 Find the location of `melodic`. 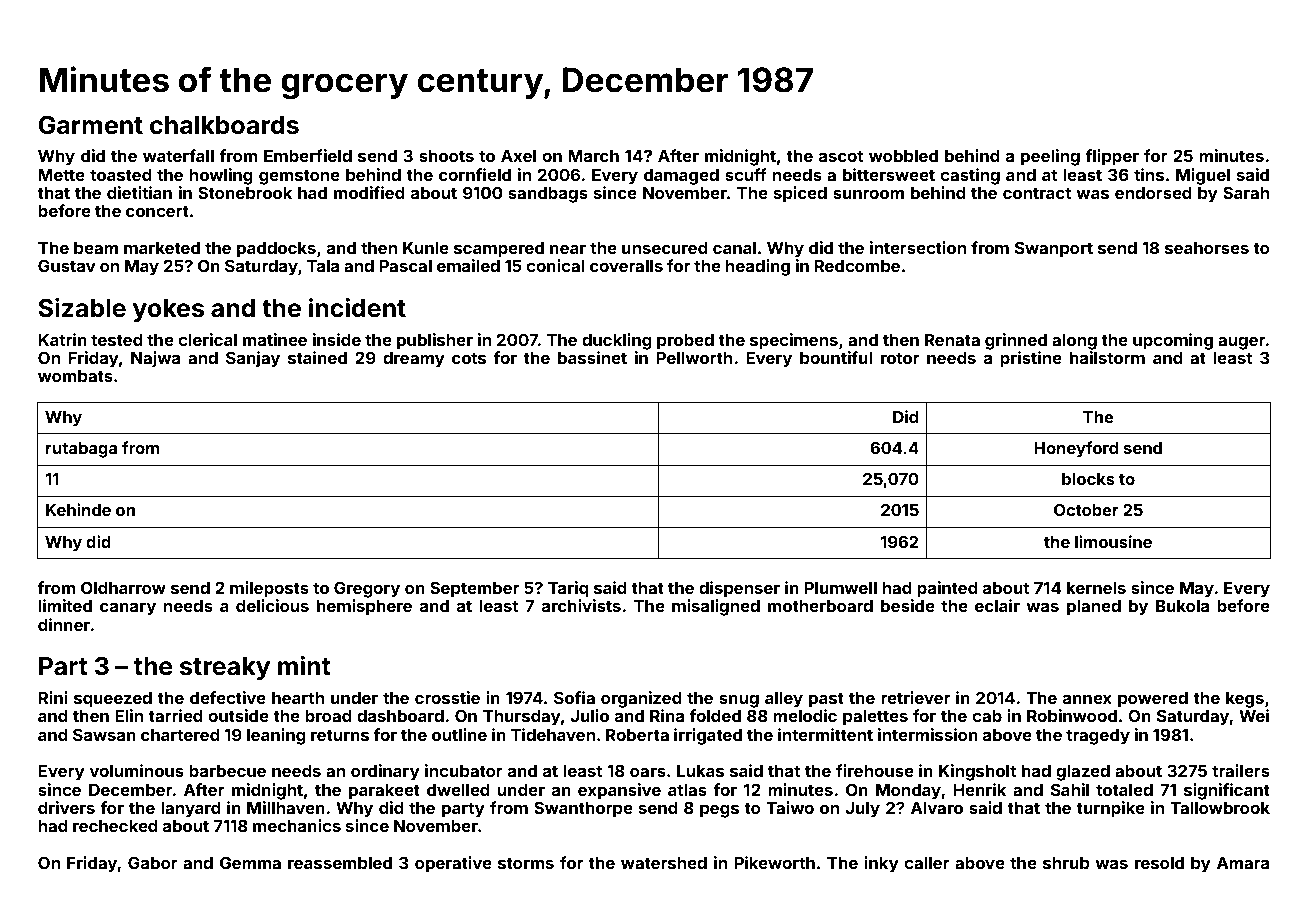

melodic is located at coordinates (805, 715).
